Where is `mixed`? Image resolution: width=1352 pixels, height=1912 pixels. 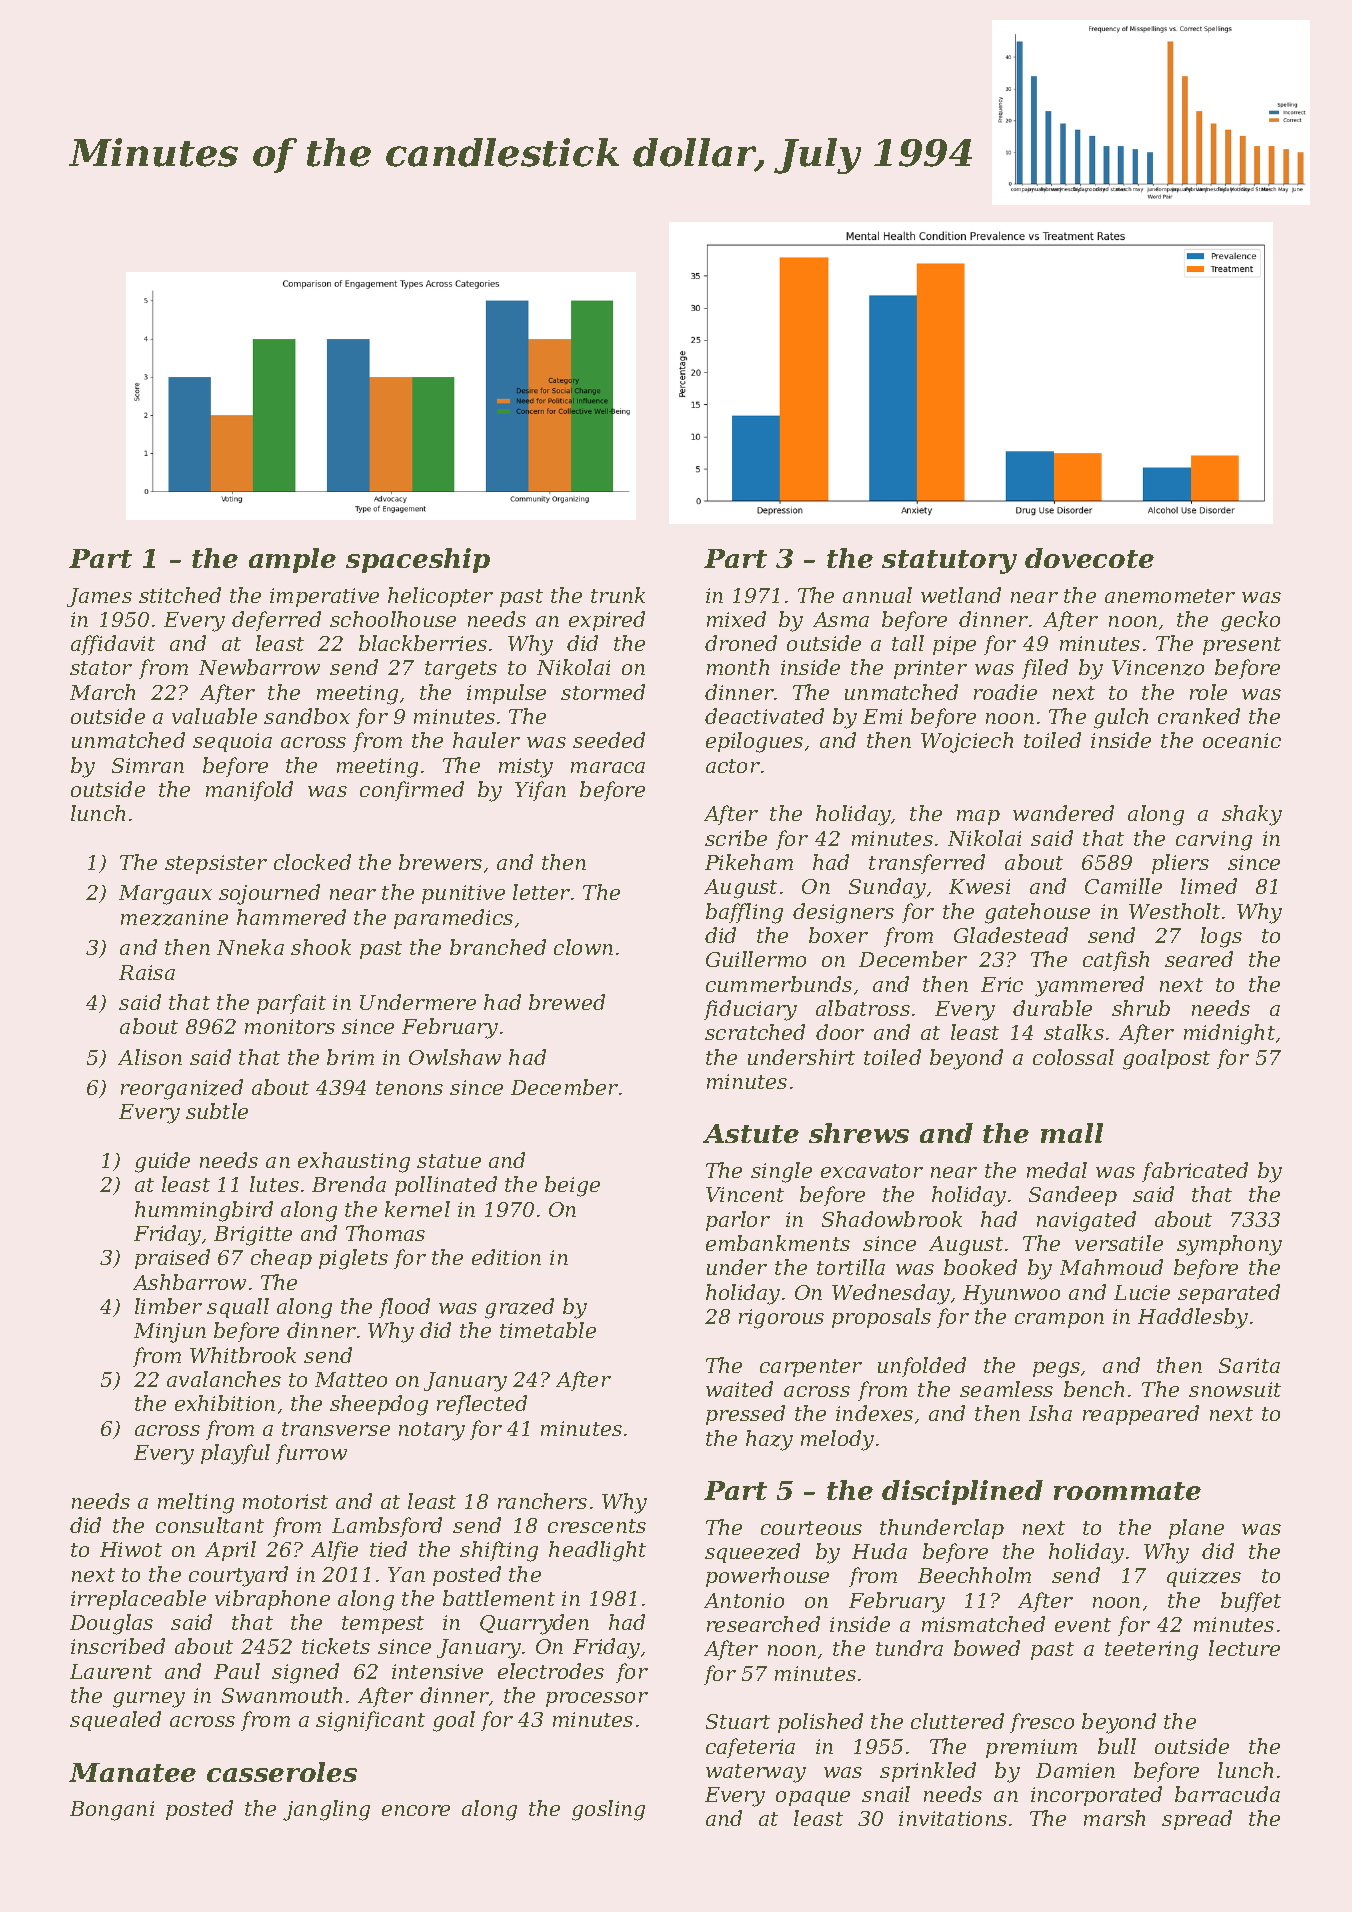
mixed is located at coordinates (736, 619).
